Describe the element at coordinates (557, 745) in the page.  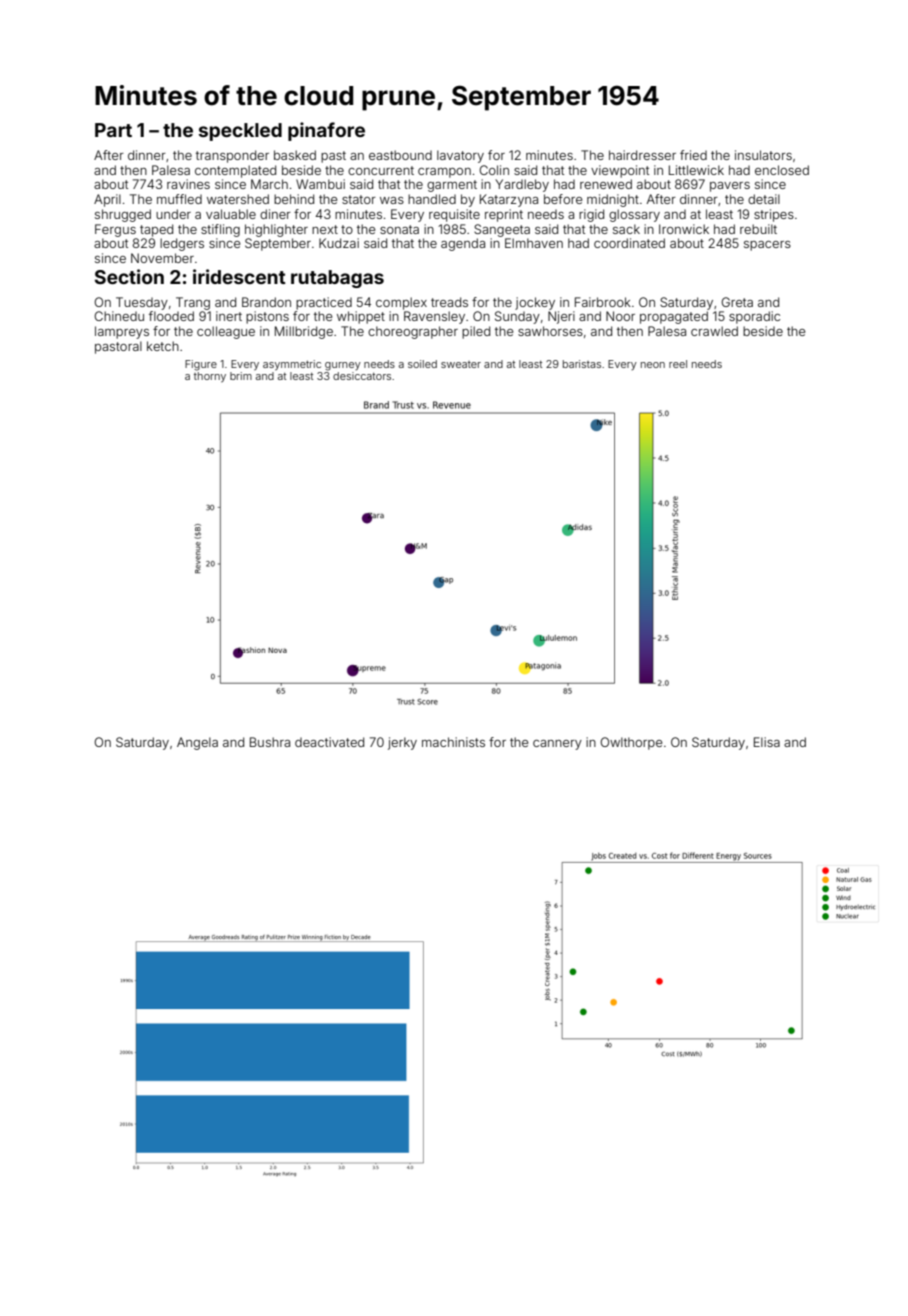
I see `cannery` at that location.
